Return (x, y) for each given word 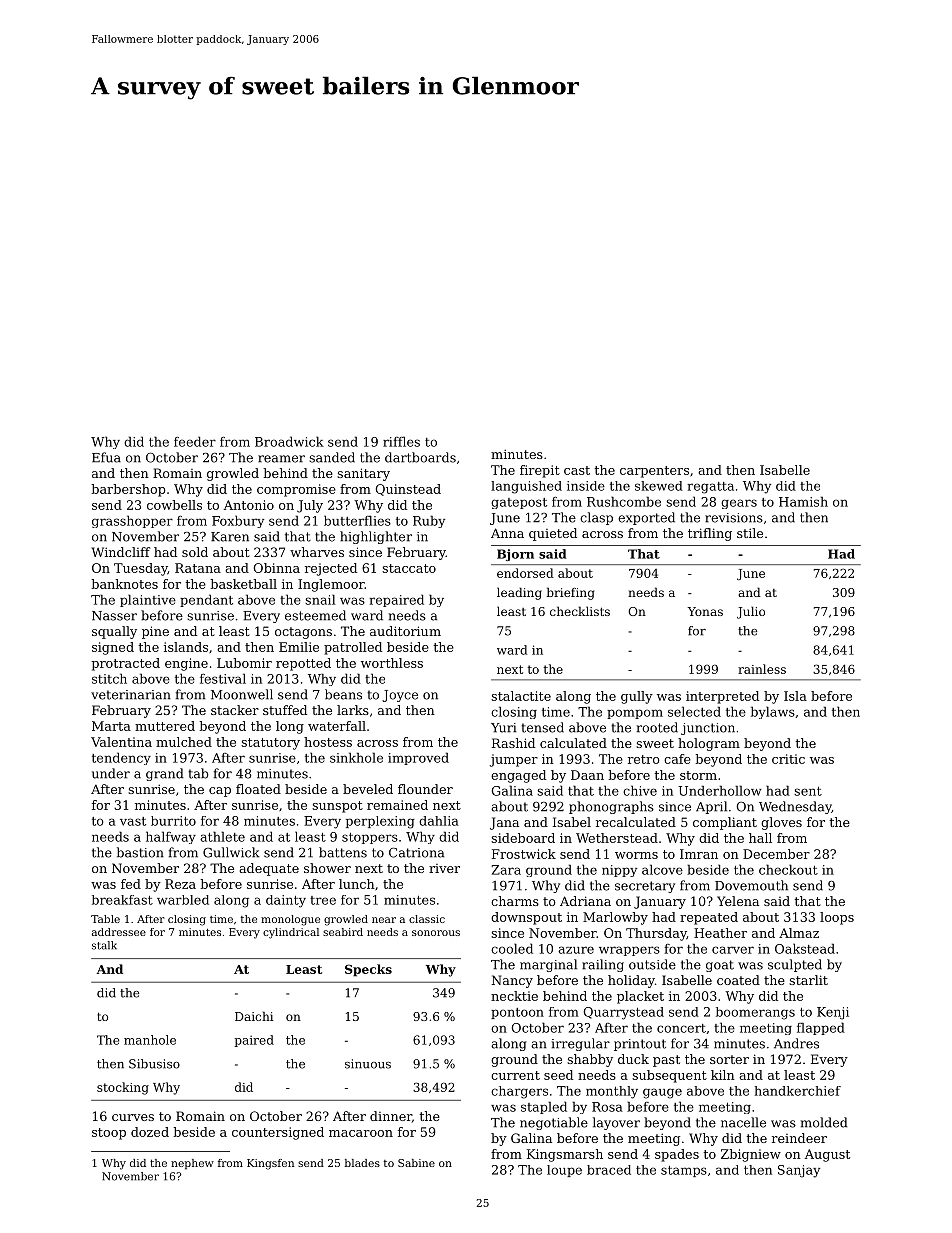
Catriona (416, 852)
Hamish (803, 501)
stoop (109, 1134)
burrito (173, 821)
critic (788, 759)
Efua (106, 457)
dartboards (420, 457)
